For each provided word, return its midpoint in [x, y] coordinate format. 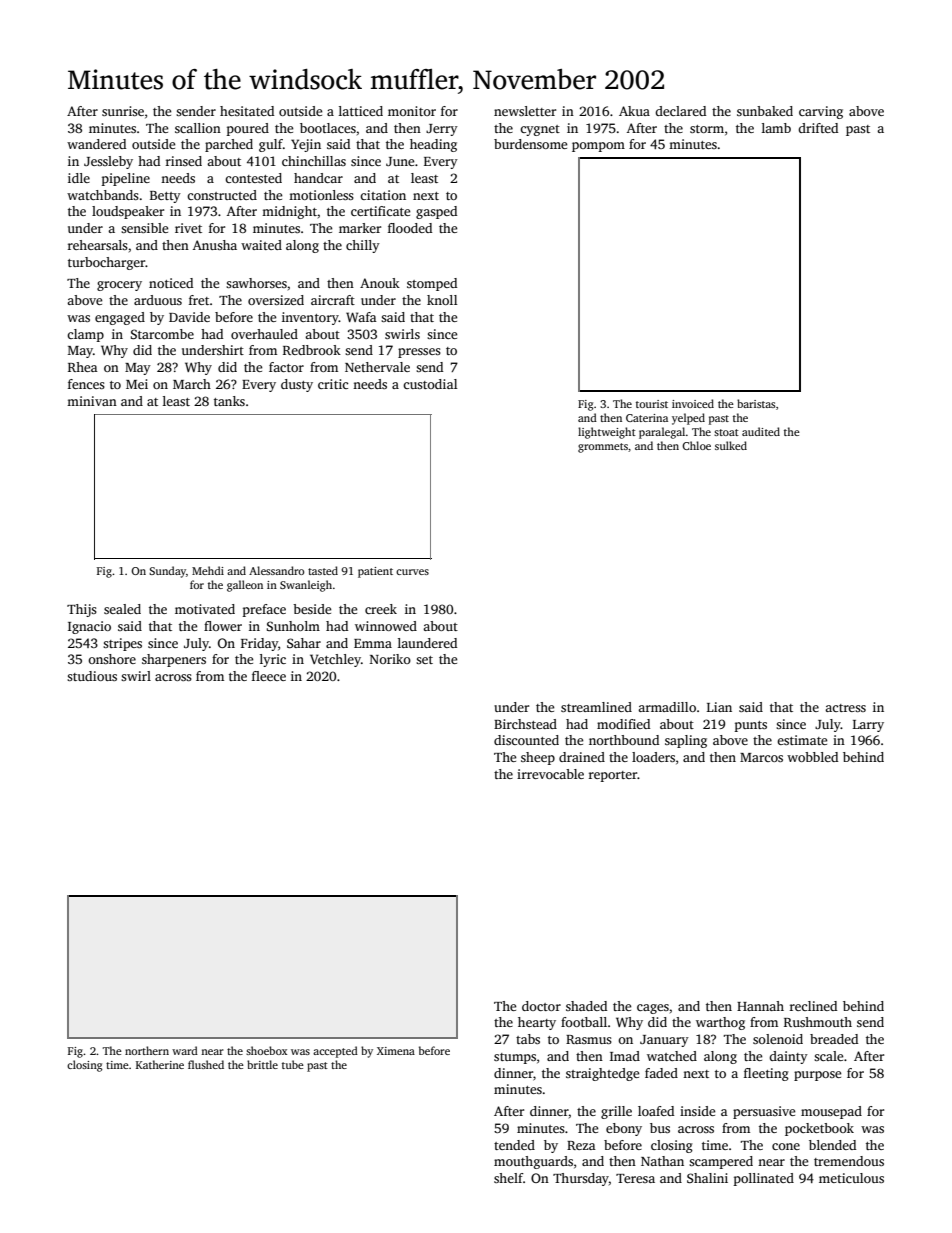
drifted [818, 128]
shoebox [266, 1050]
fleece [269, 676]
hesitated [247, 111]
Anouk [380, 283]
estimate [802, 740]
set [424, 660]
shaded [586, 1006]
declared [680, 111]
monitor [412, 111]
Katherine [160, 1064]
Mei [137, 384]
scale [828, 1056]
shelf [508, 1178]
